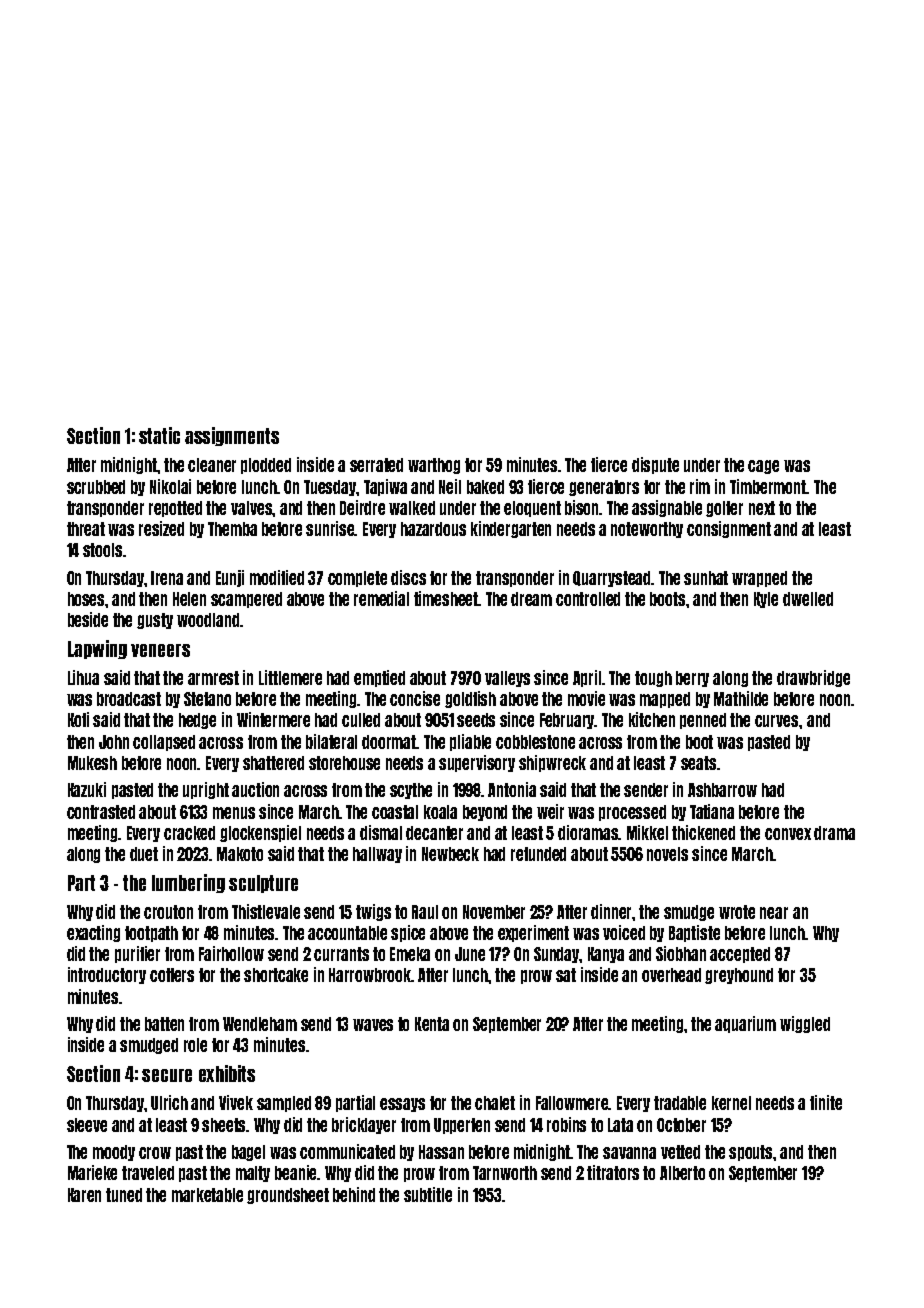 The image size is (924, 1308). I want to click on static, so click(159, 435).
